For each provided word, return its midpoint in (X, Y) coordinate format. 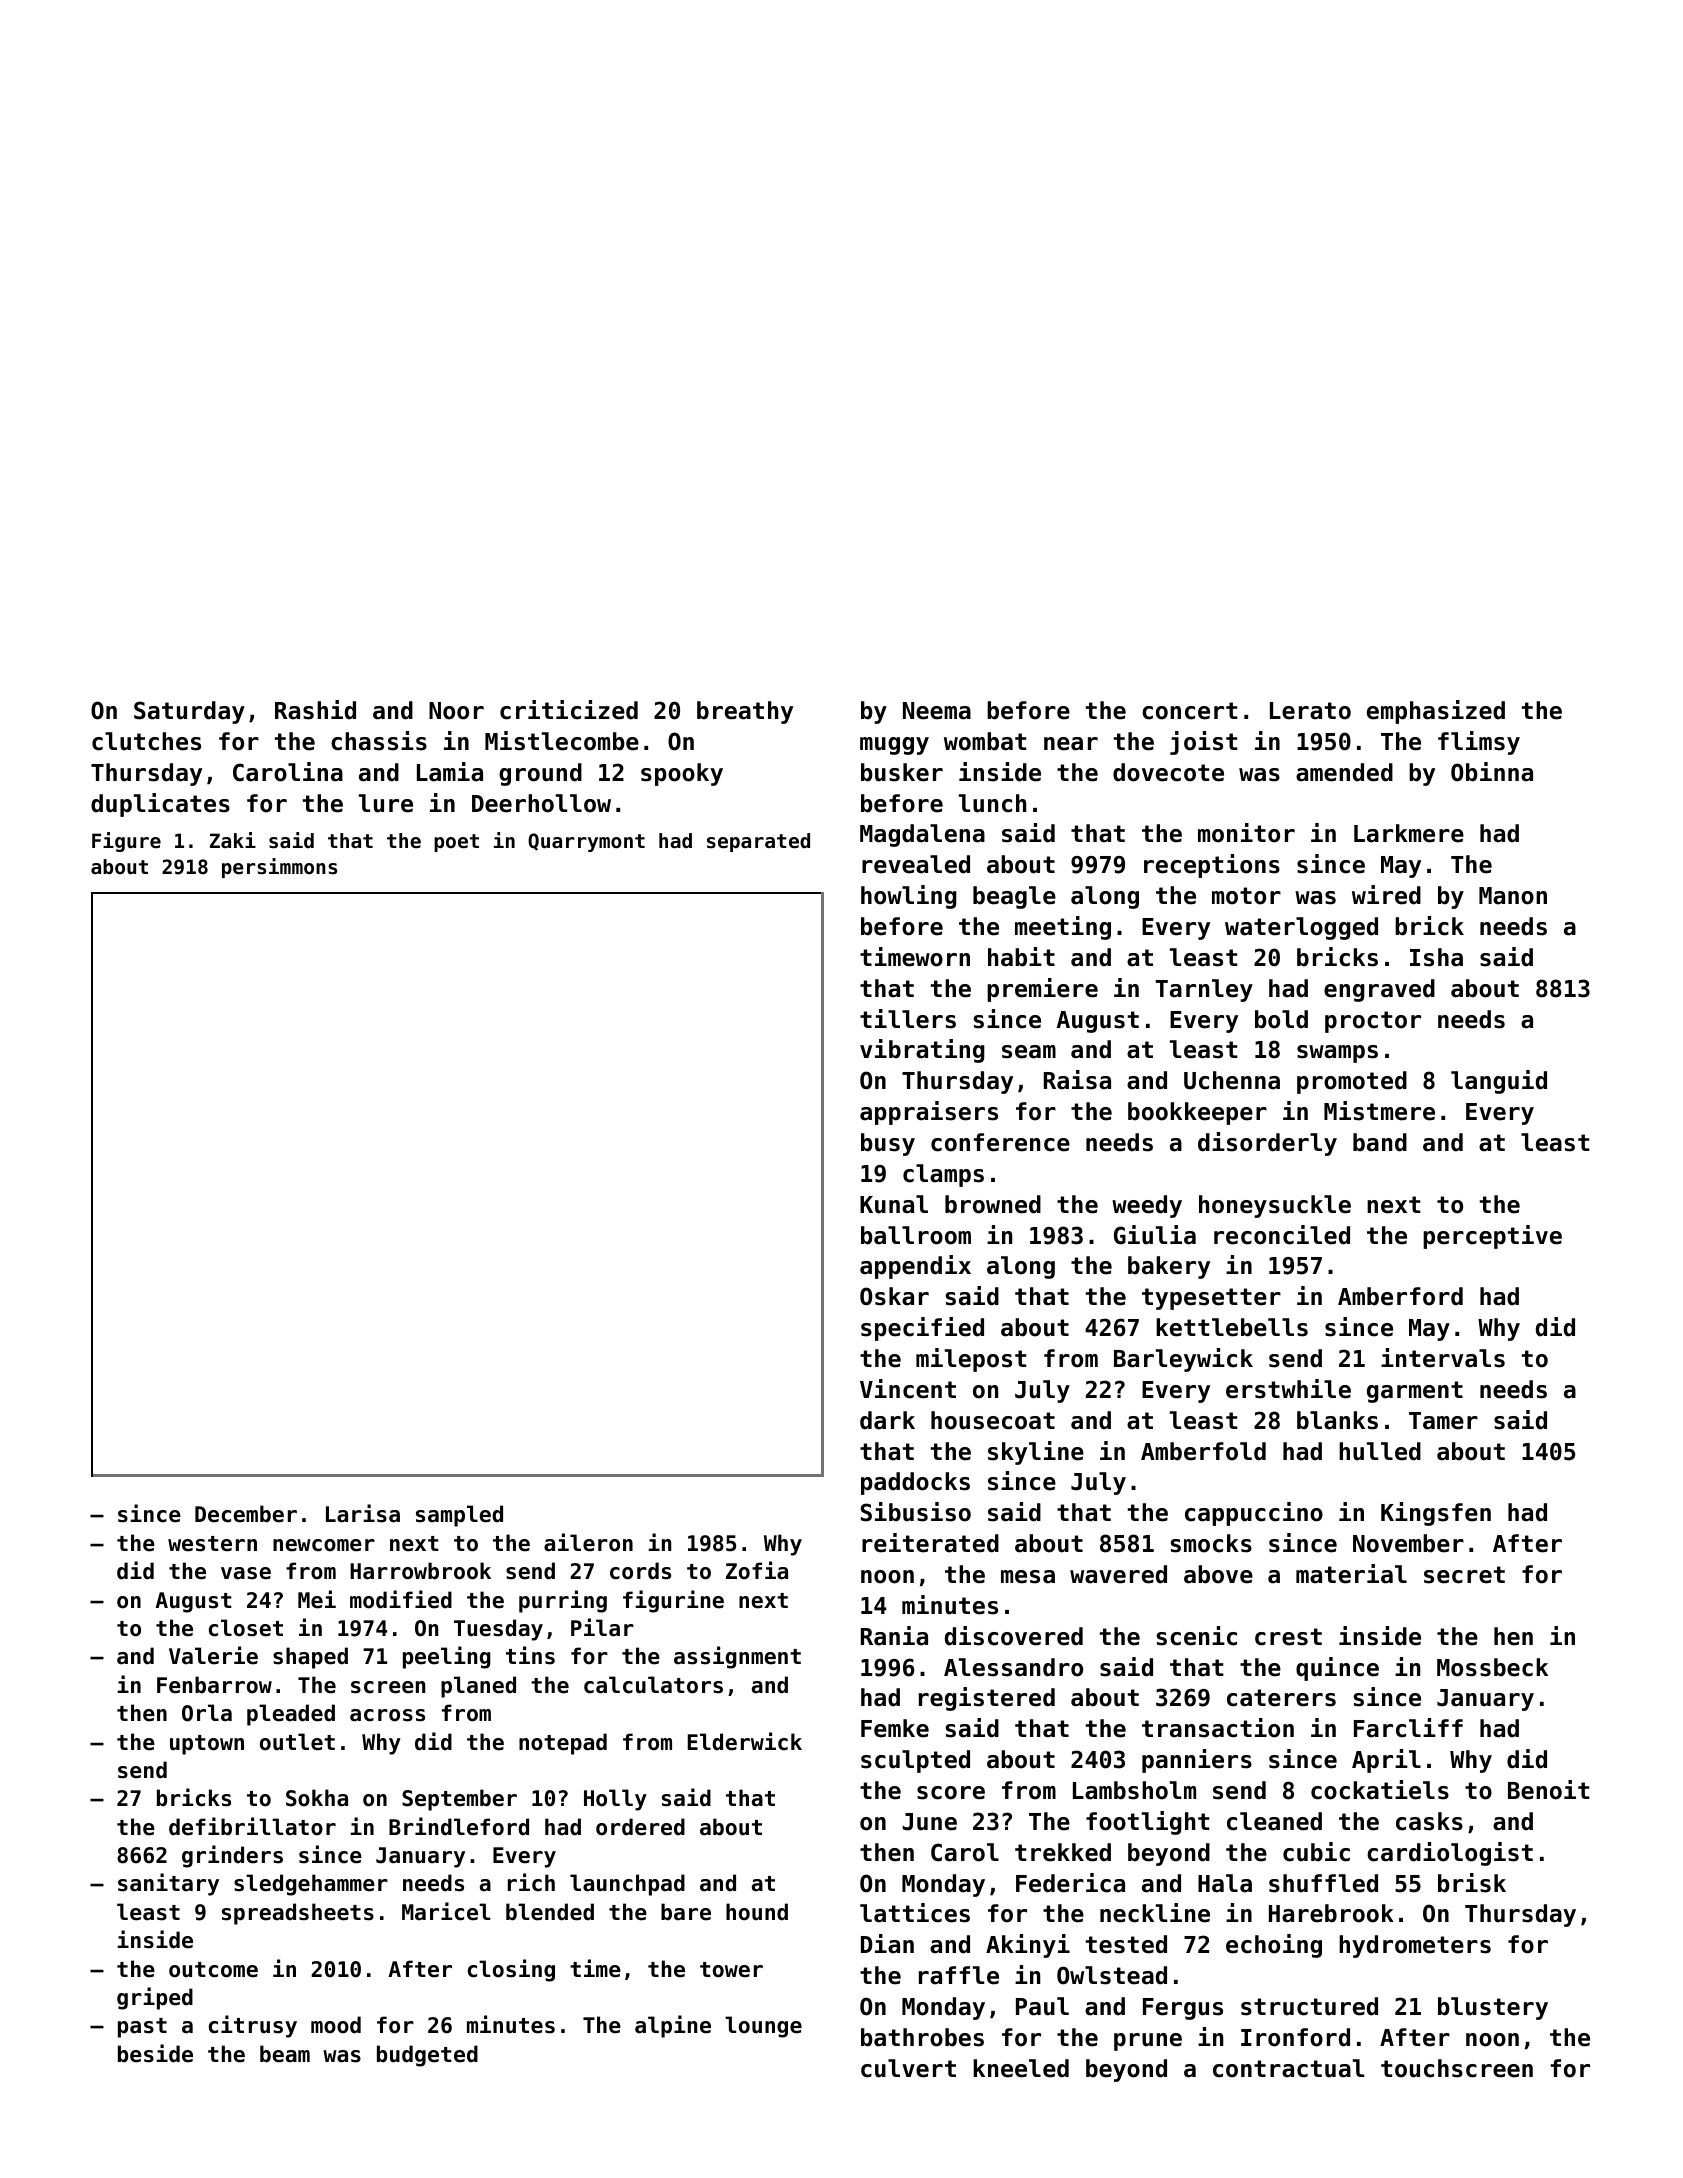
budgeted (427, 2056)
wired (1386, 895)
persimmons (279, 868)
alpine (673, 2026)
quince (1337, 1669)
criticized (569, 710)
